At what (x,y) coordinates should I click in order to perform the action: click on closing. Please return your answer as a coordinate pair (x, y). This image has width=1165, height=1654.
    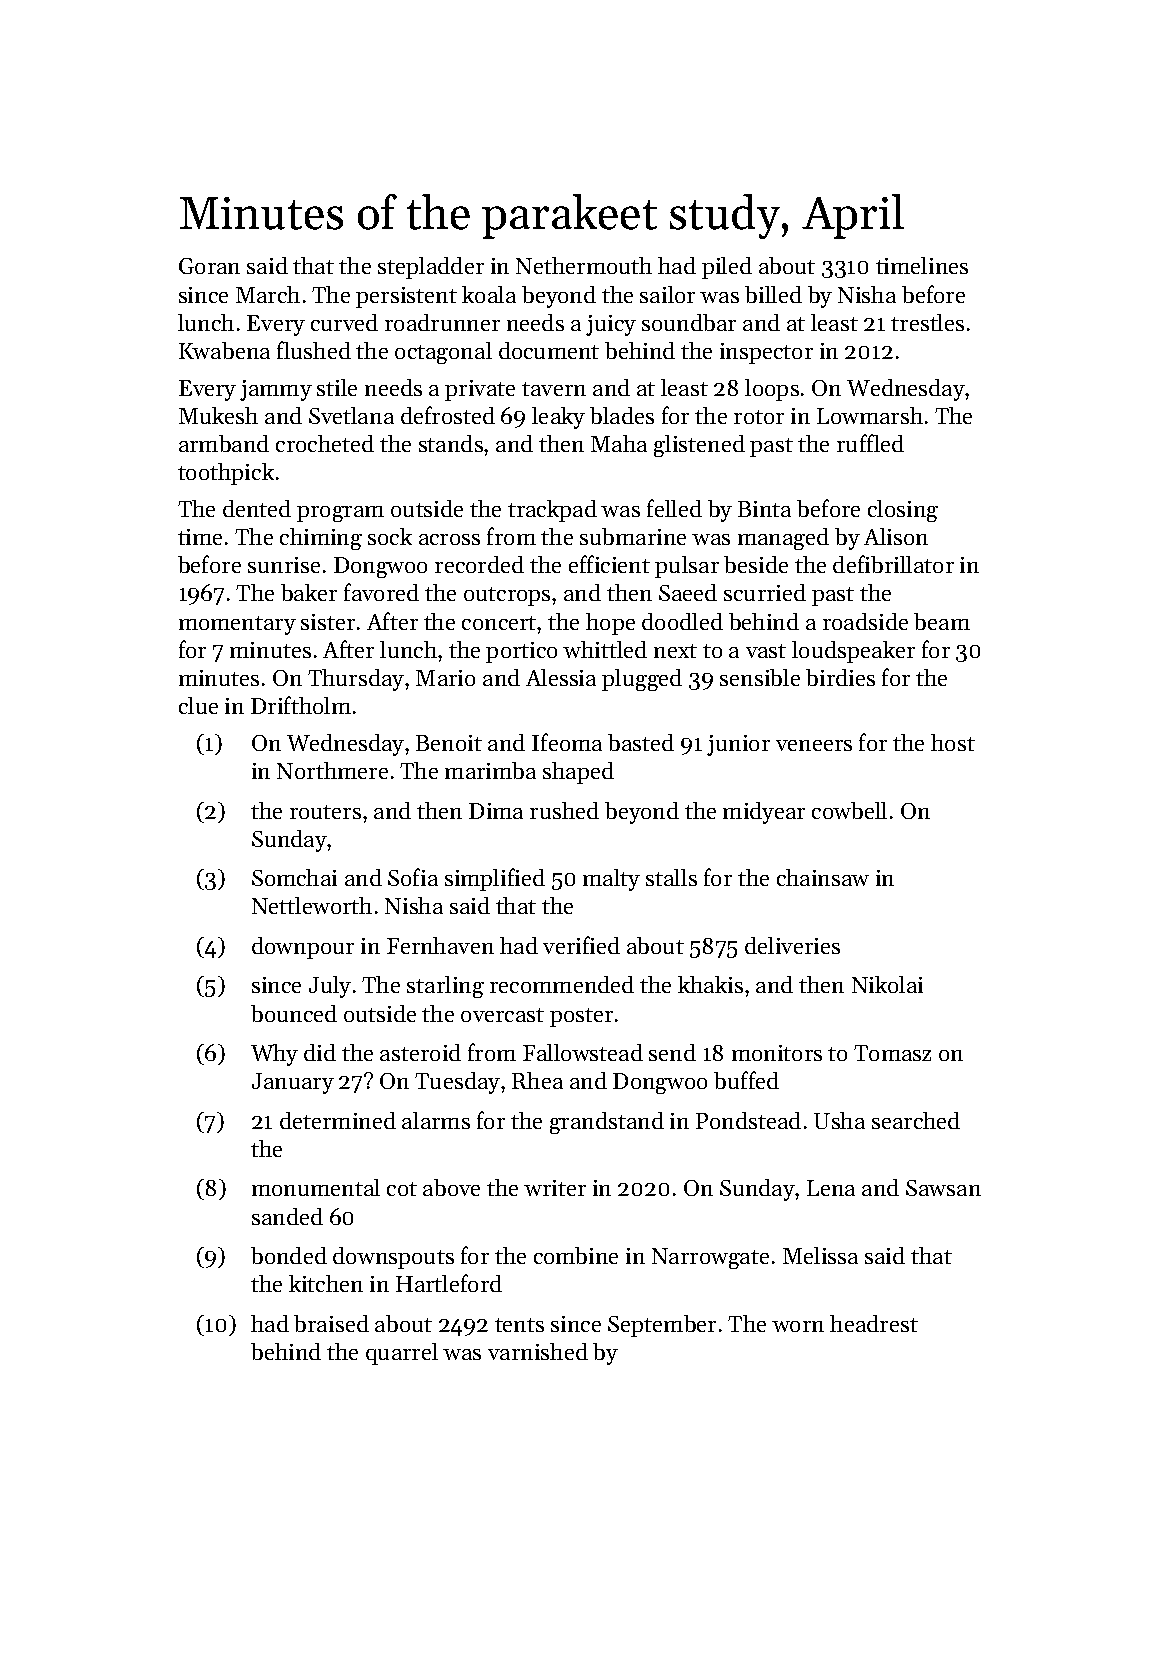
    Looking at the image, I should click on (903, 511).
